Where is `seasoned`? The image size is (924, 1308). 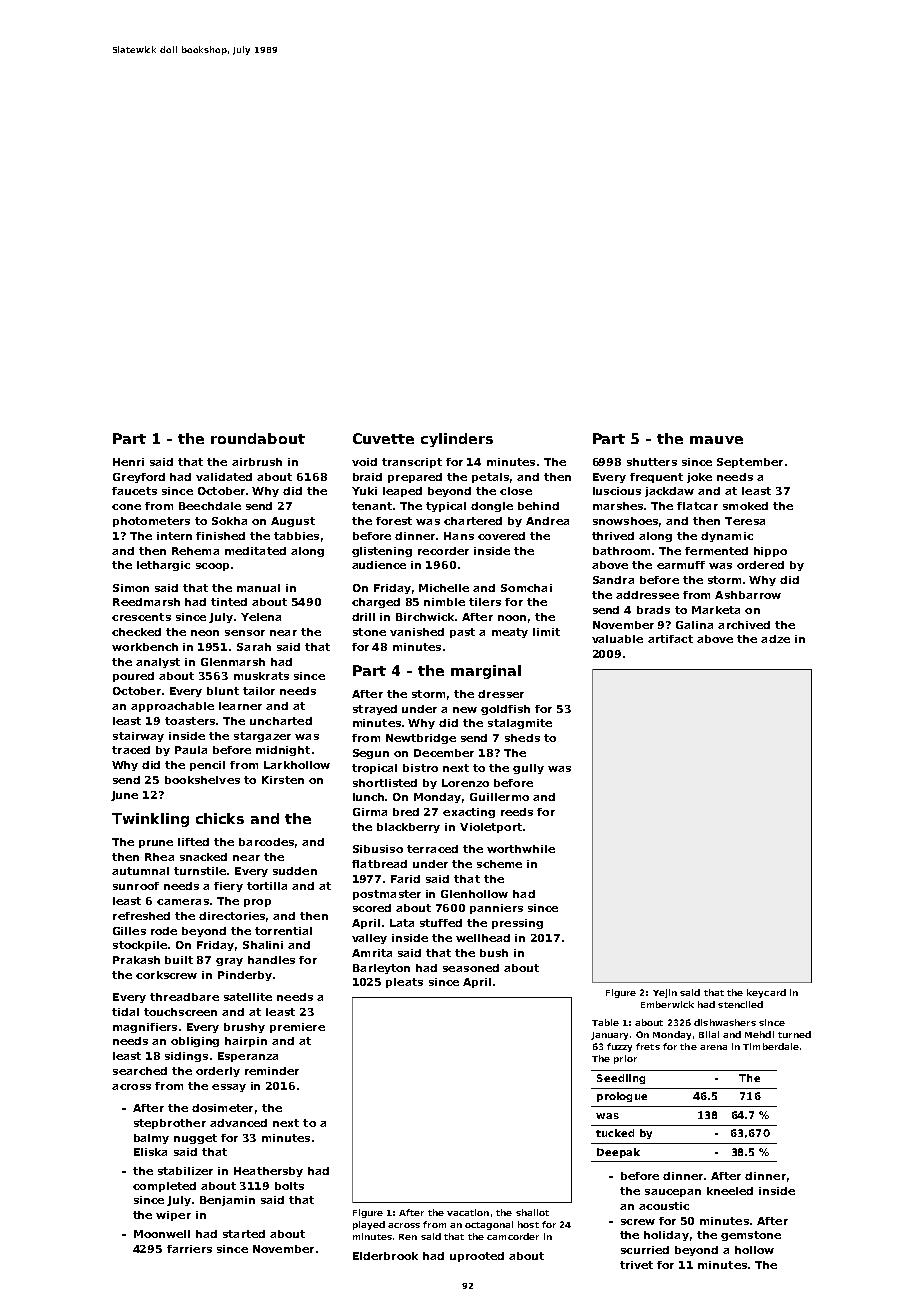 seasoned is located at coordinates (471, 968).
